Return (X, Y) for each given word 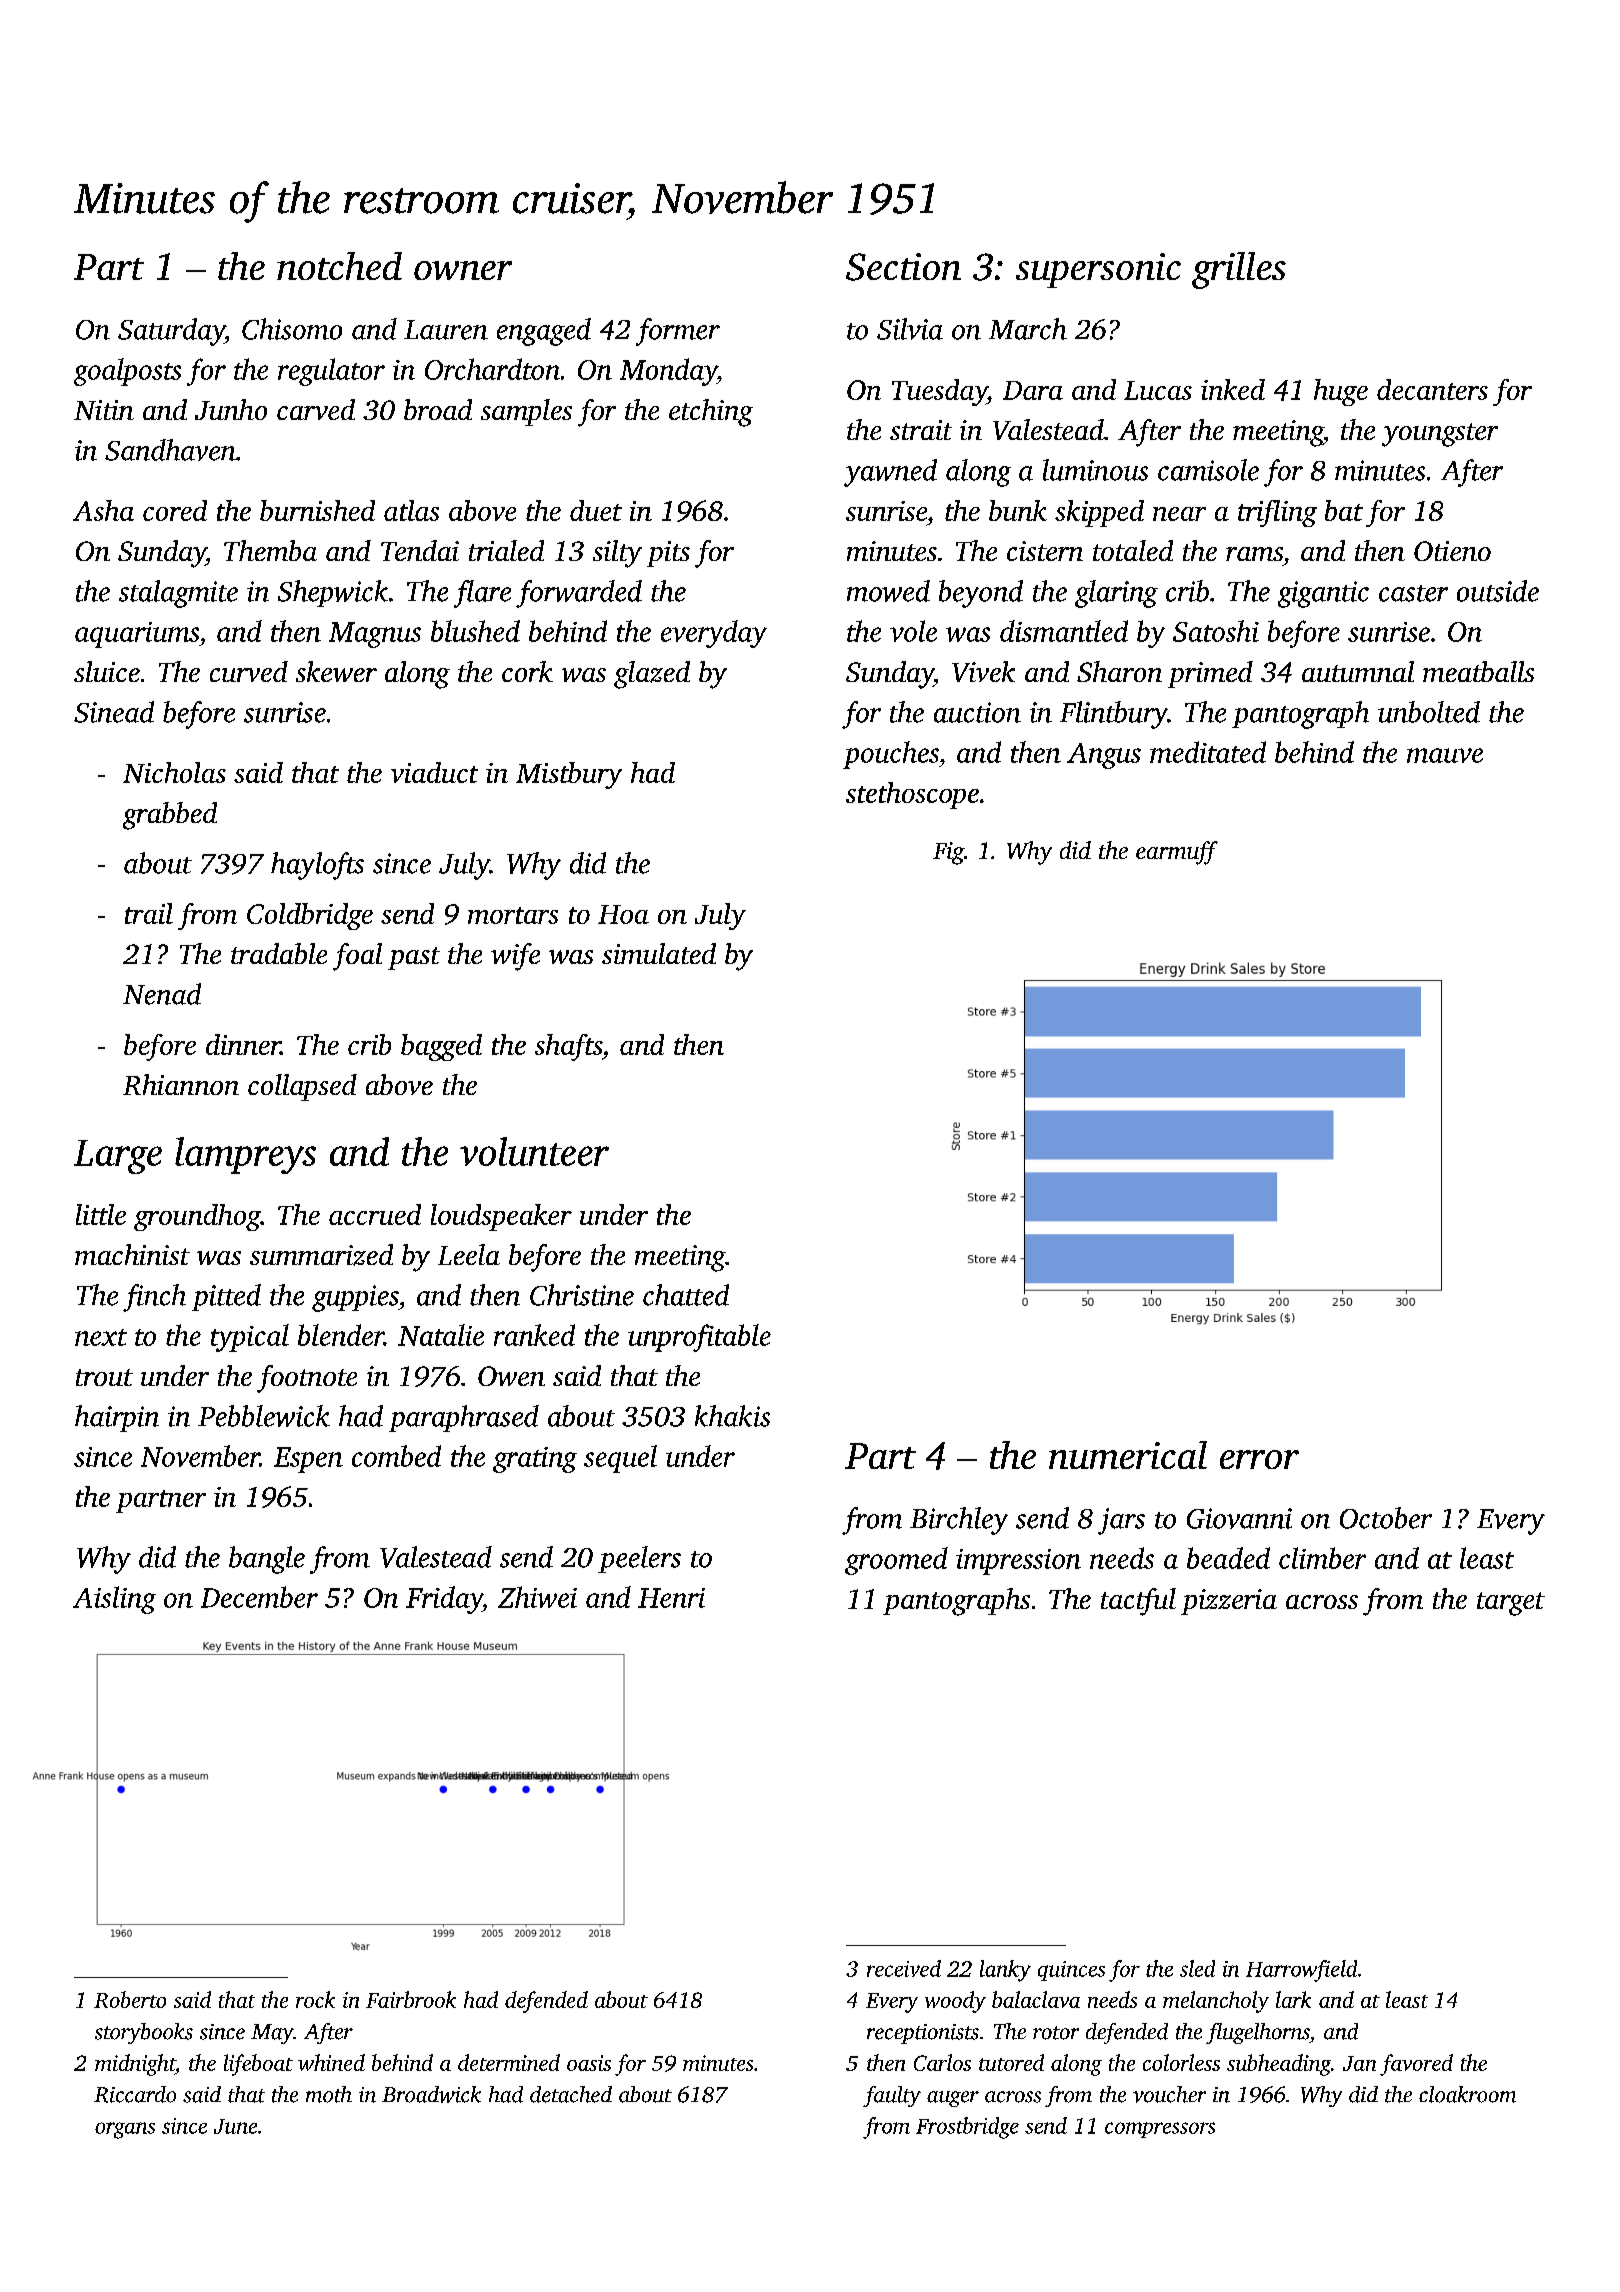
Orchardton (492, 369)
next (101, 1337)
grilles (1239, 270)
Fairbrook (411, 1999)
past (414, 958)
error (1259, 1459)
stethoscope (912, 795)
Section (903, 267)
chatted (686, 1295)
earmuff (1177, 853)
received (904, 1968)
